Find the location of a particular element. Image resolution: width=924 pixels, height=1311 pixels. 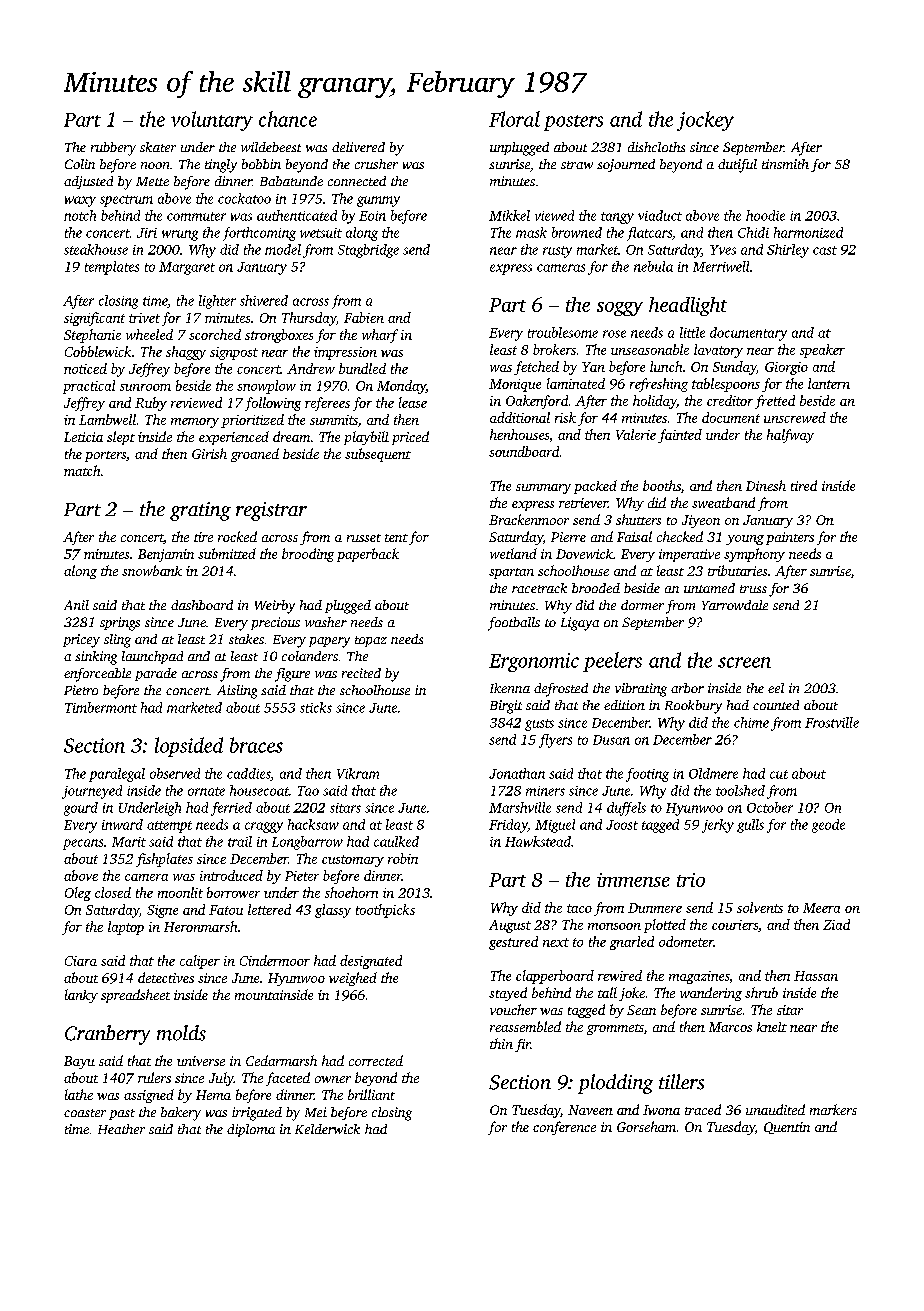

crusher is located at coordinates (376, 164).
